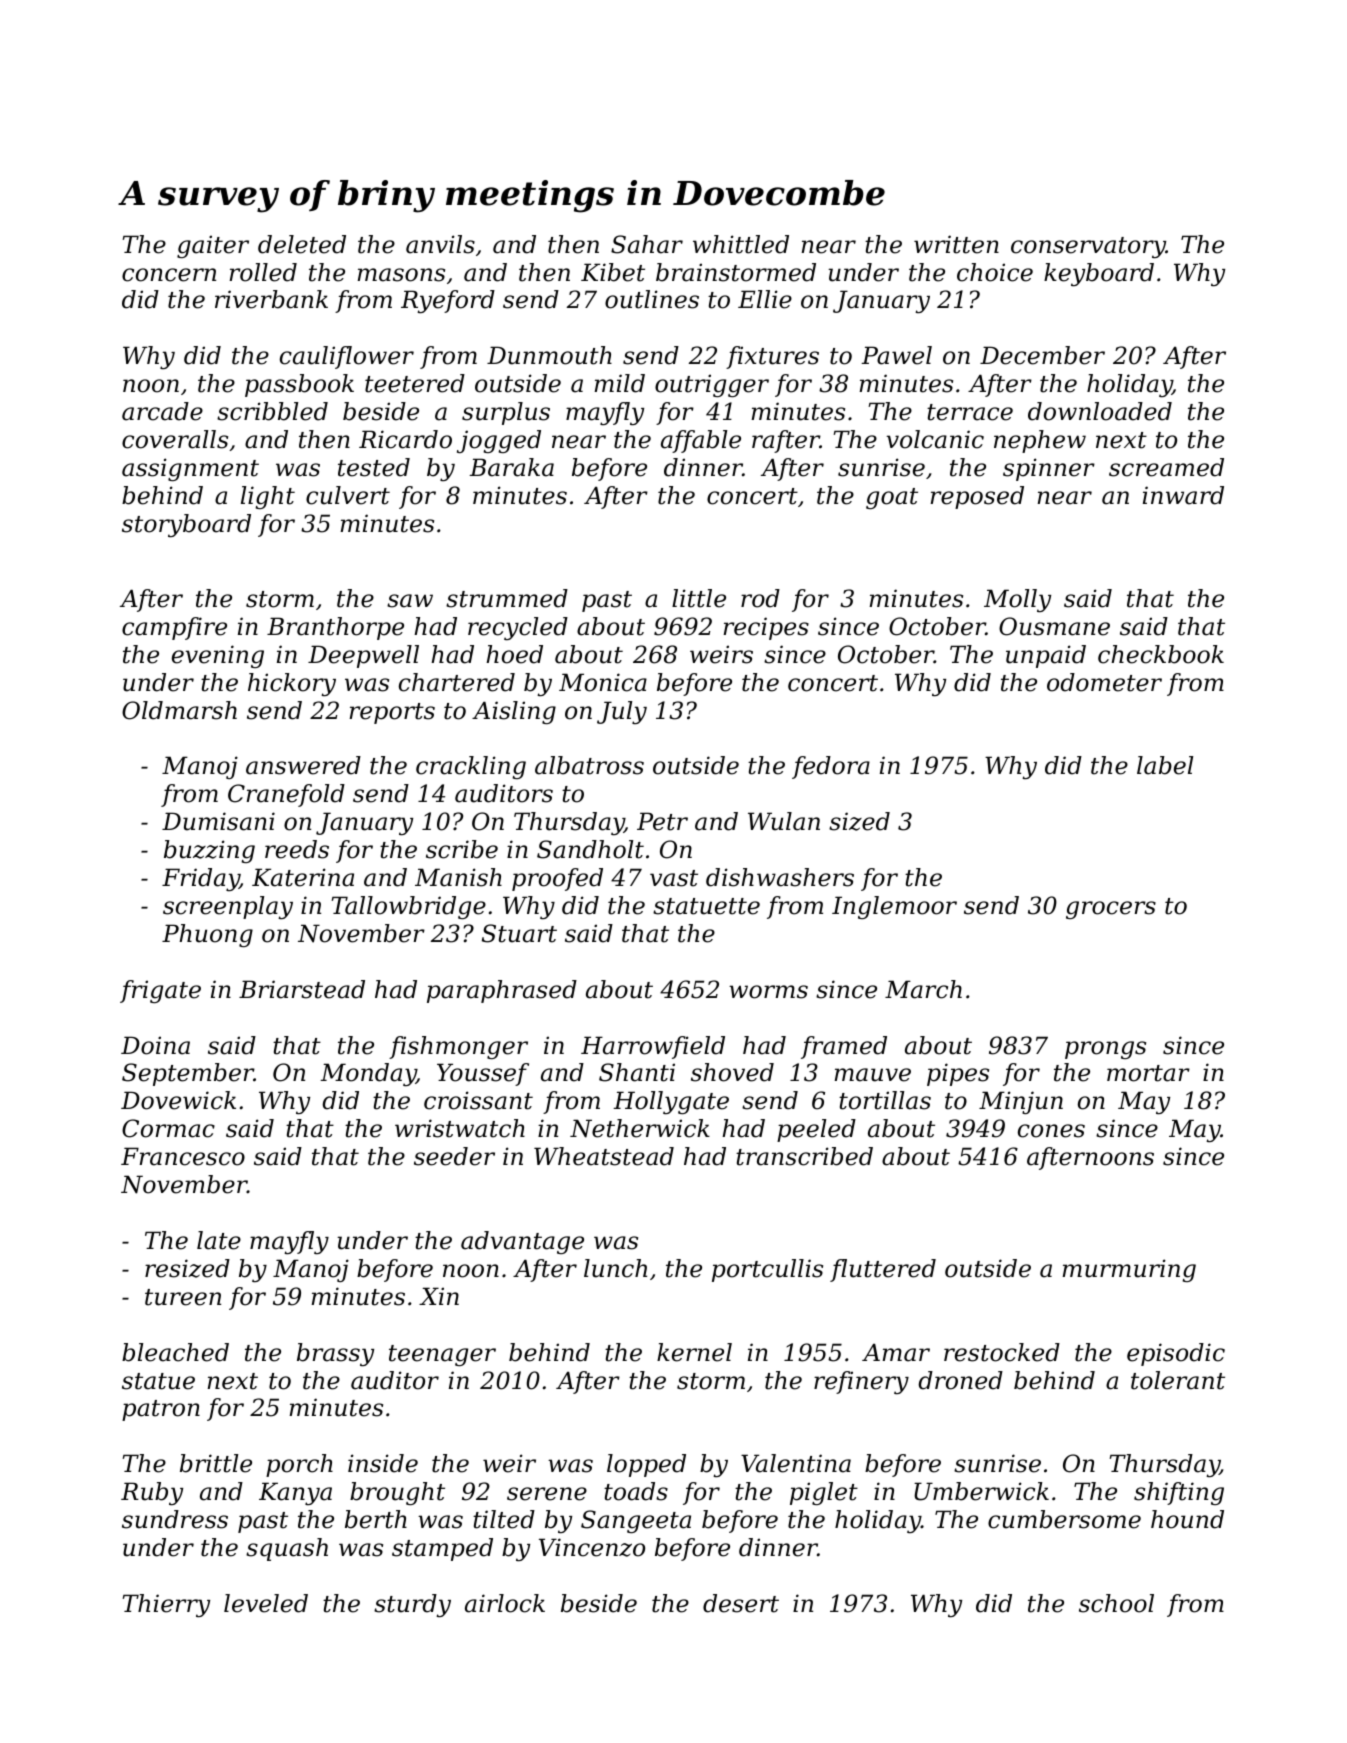 Image resolution: width=1347 pixels, height=1743 pixels. What do you see at coordinates (268, 497) in the screenshot?
I see `light` at bounding box center [268, 497].
